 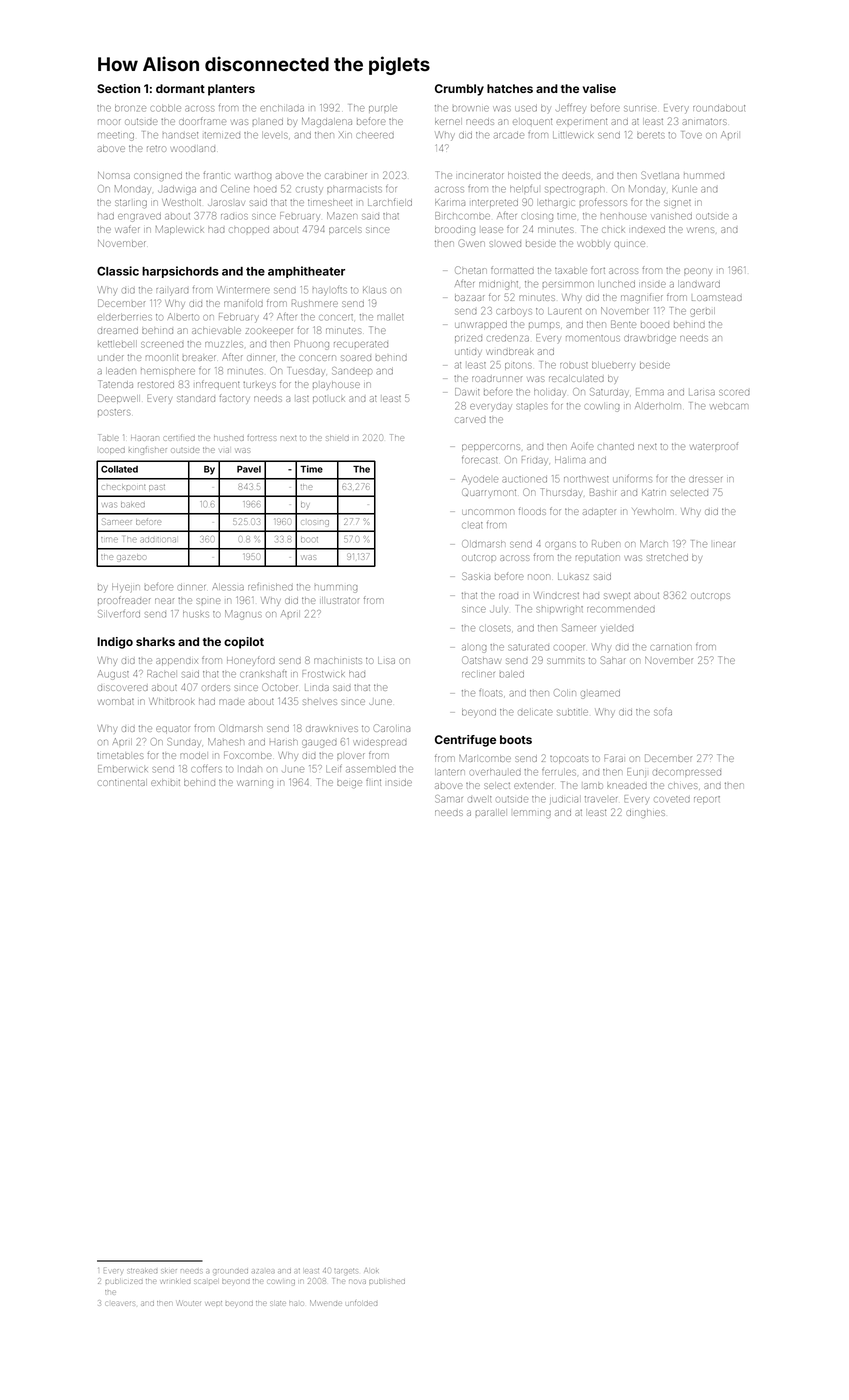 What do you see at coordinates (122, 782) in the screenshot?
I see `continental` at bounding box center [122, 782].
